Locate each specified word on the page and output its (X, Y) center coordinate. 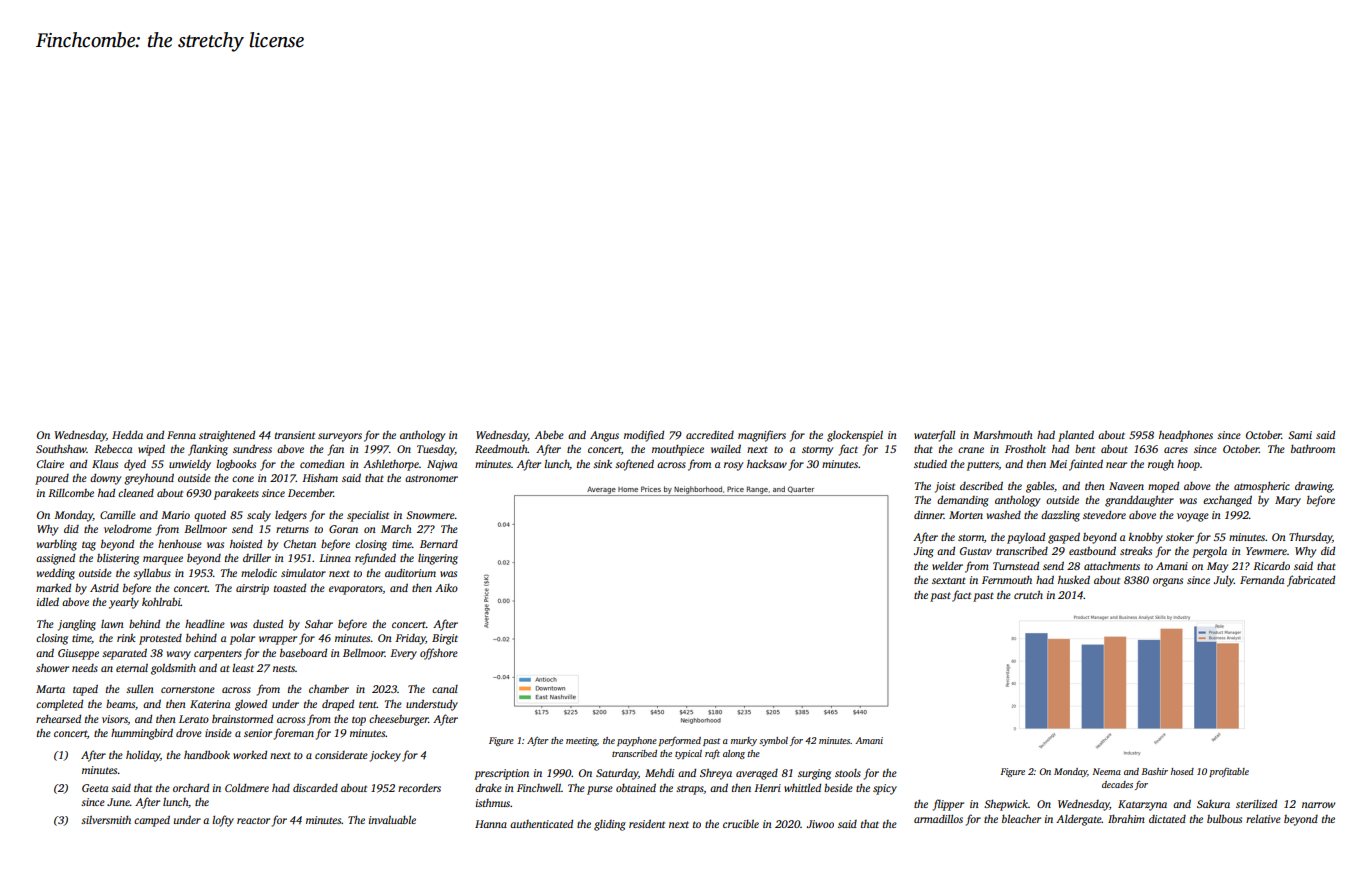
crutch (1028, 594)
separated (124, 654)
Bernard (439, 544)
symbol (773, 741)
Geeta (95, 788)
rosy (733, 466)
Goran (343, 529)
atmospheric (1262, 487)
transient (295, 435)
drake (488, 787)
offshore (439, 654)
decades (1117, 784)
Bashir (1155, 771)
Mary (1288, 501)
